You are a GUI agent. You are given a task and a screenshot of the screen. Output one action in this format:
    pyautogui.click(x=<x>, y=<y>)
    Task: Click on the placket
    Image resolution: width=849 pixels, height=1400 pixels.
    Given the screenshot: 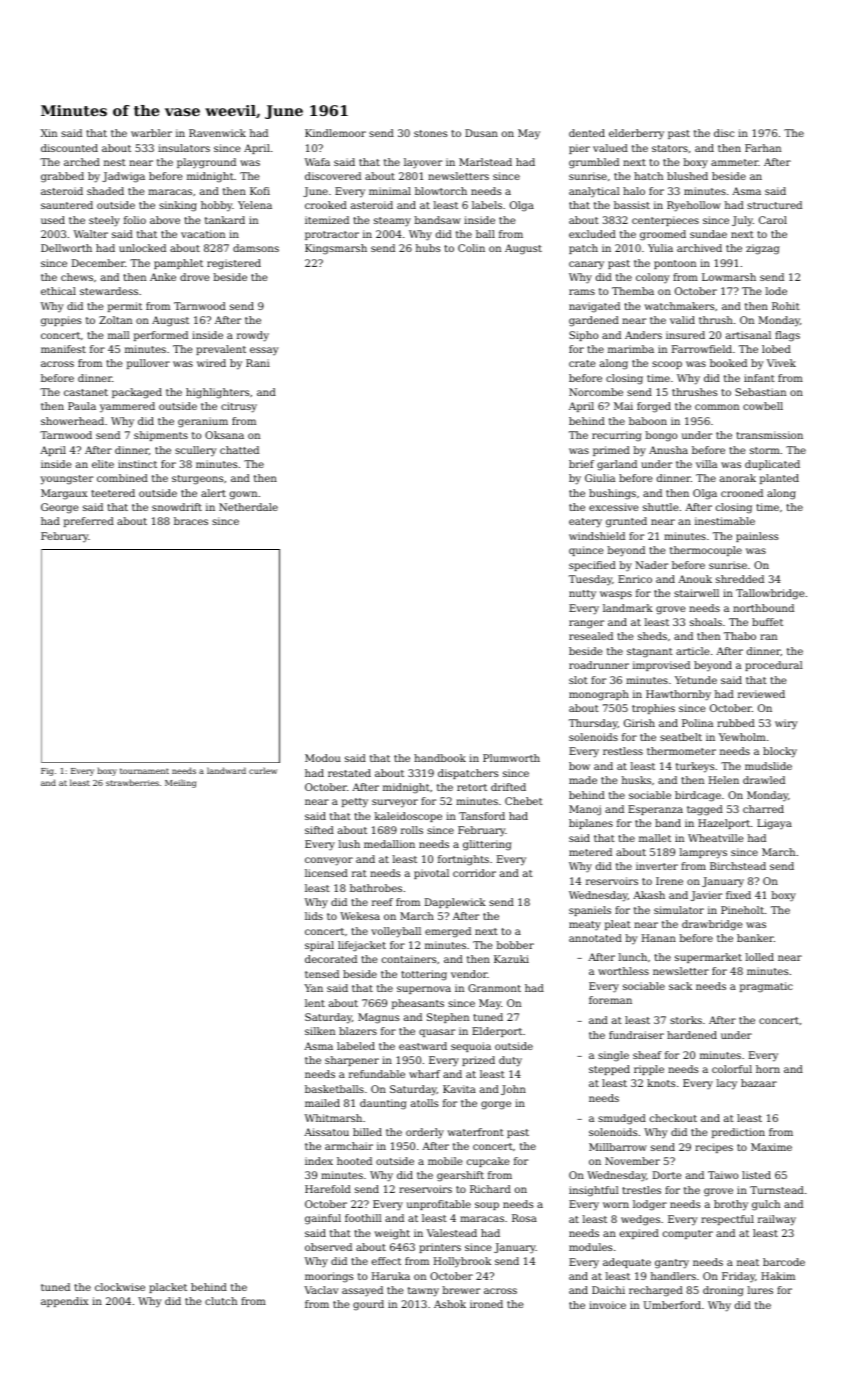 What is the action you would take?
    pyautogui.click(x=168, y=1288)
